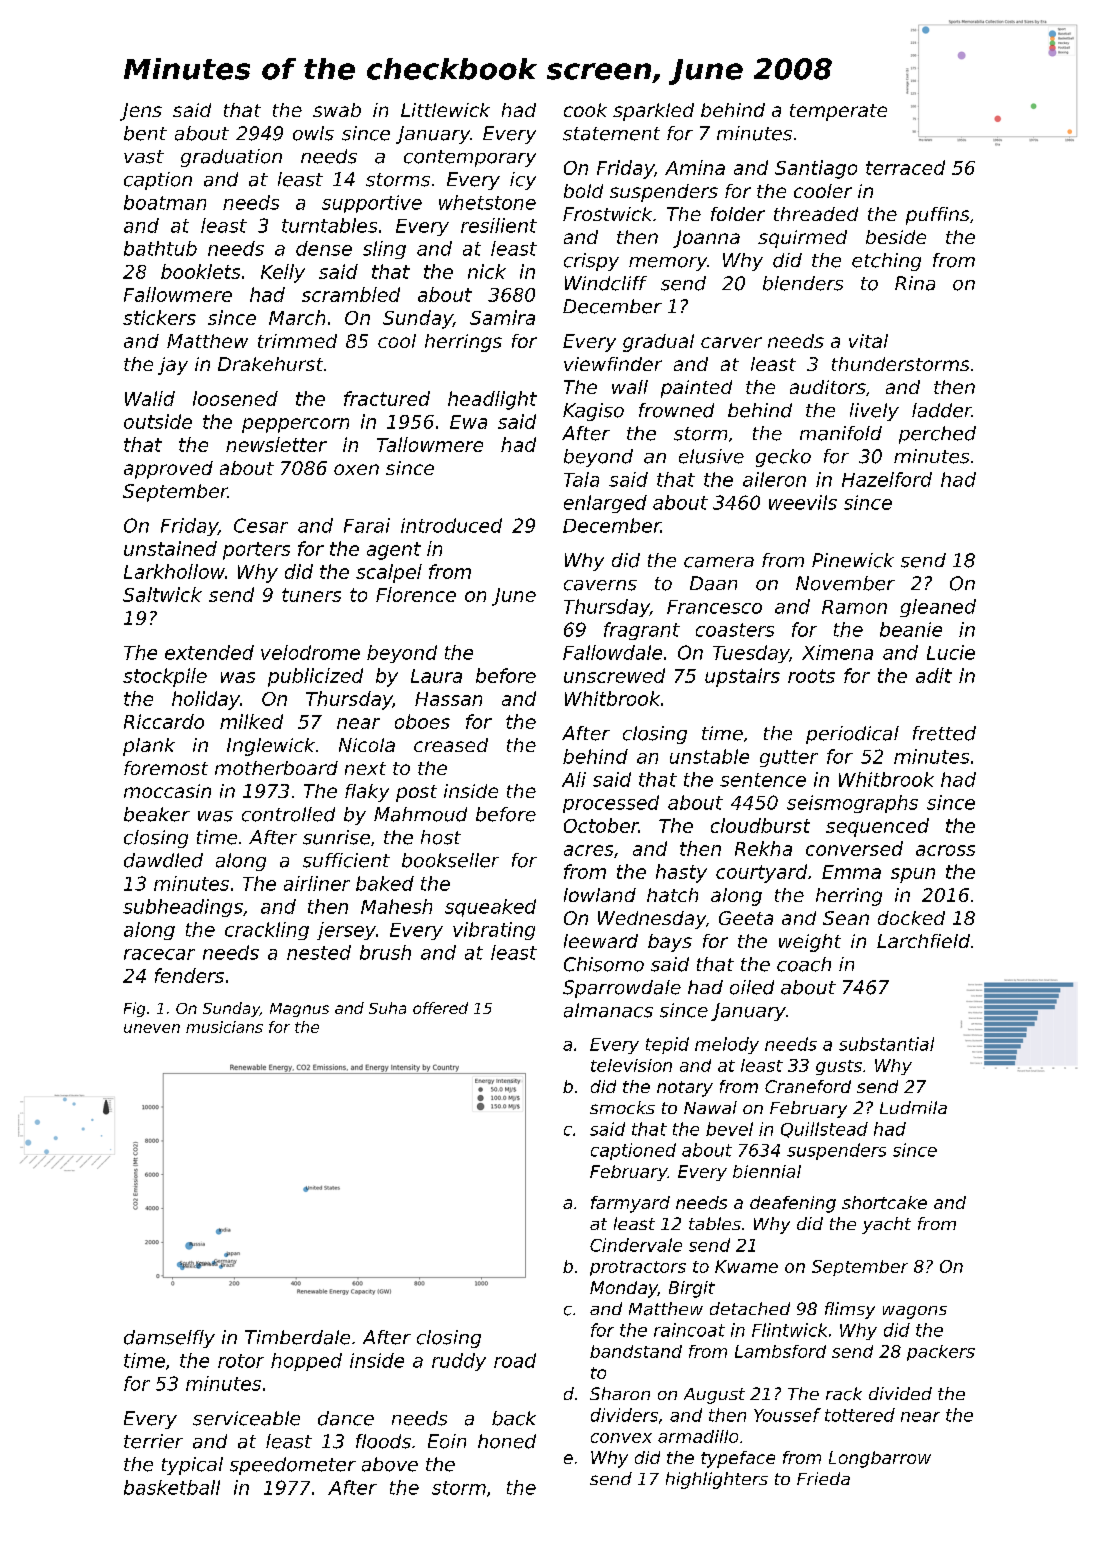  Describe the element at coordinates (445, 110) in the document. I see `Littlewick` at that location.
